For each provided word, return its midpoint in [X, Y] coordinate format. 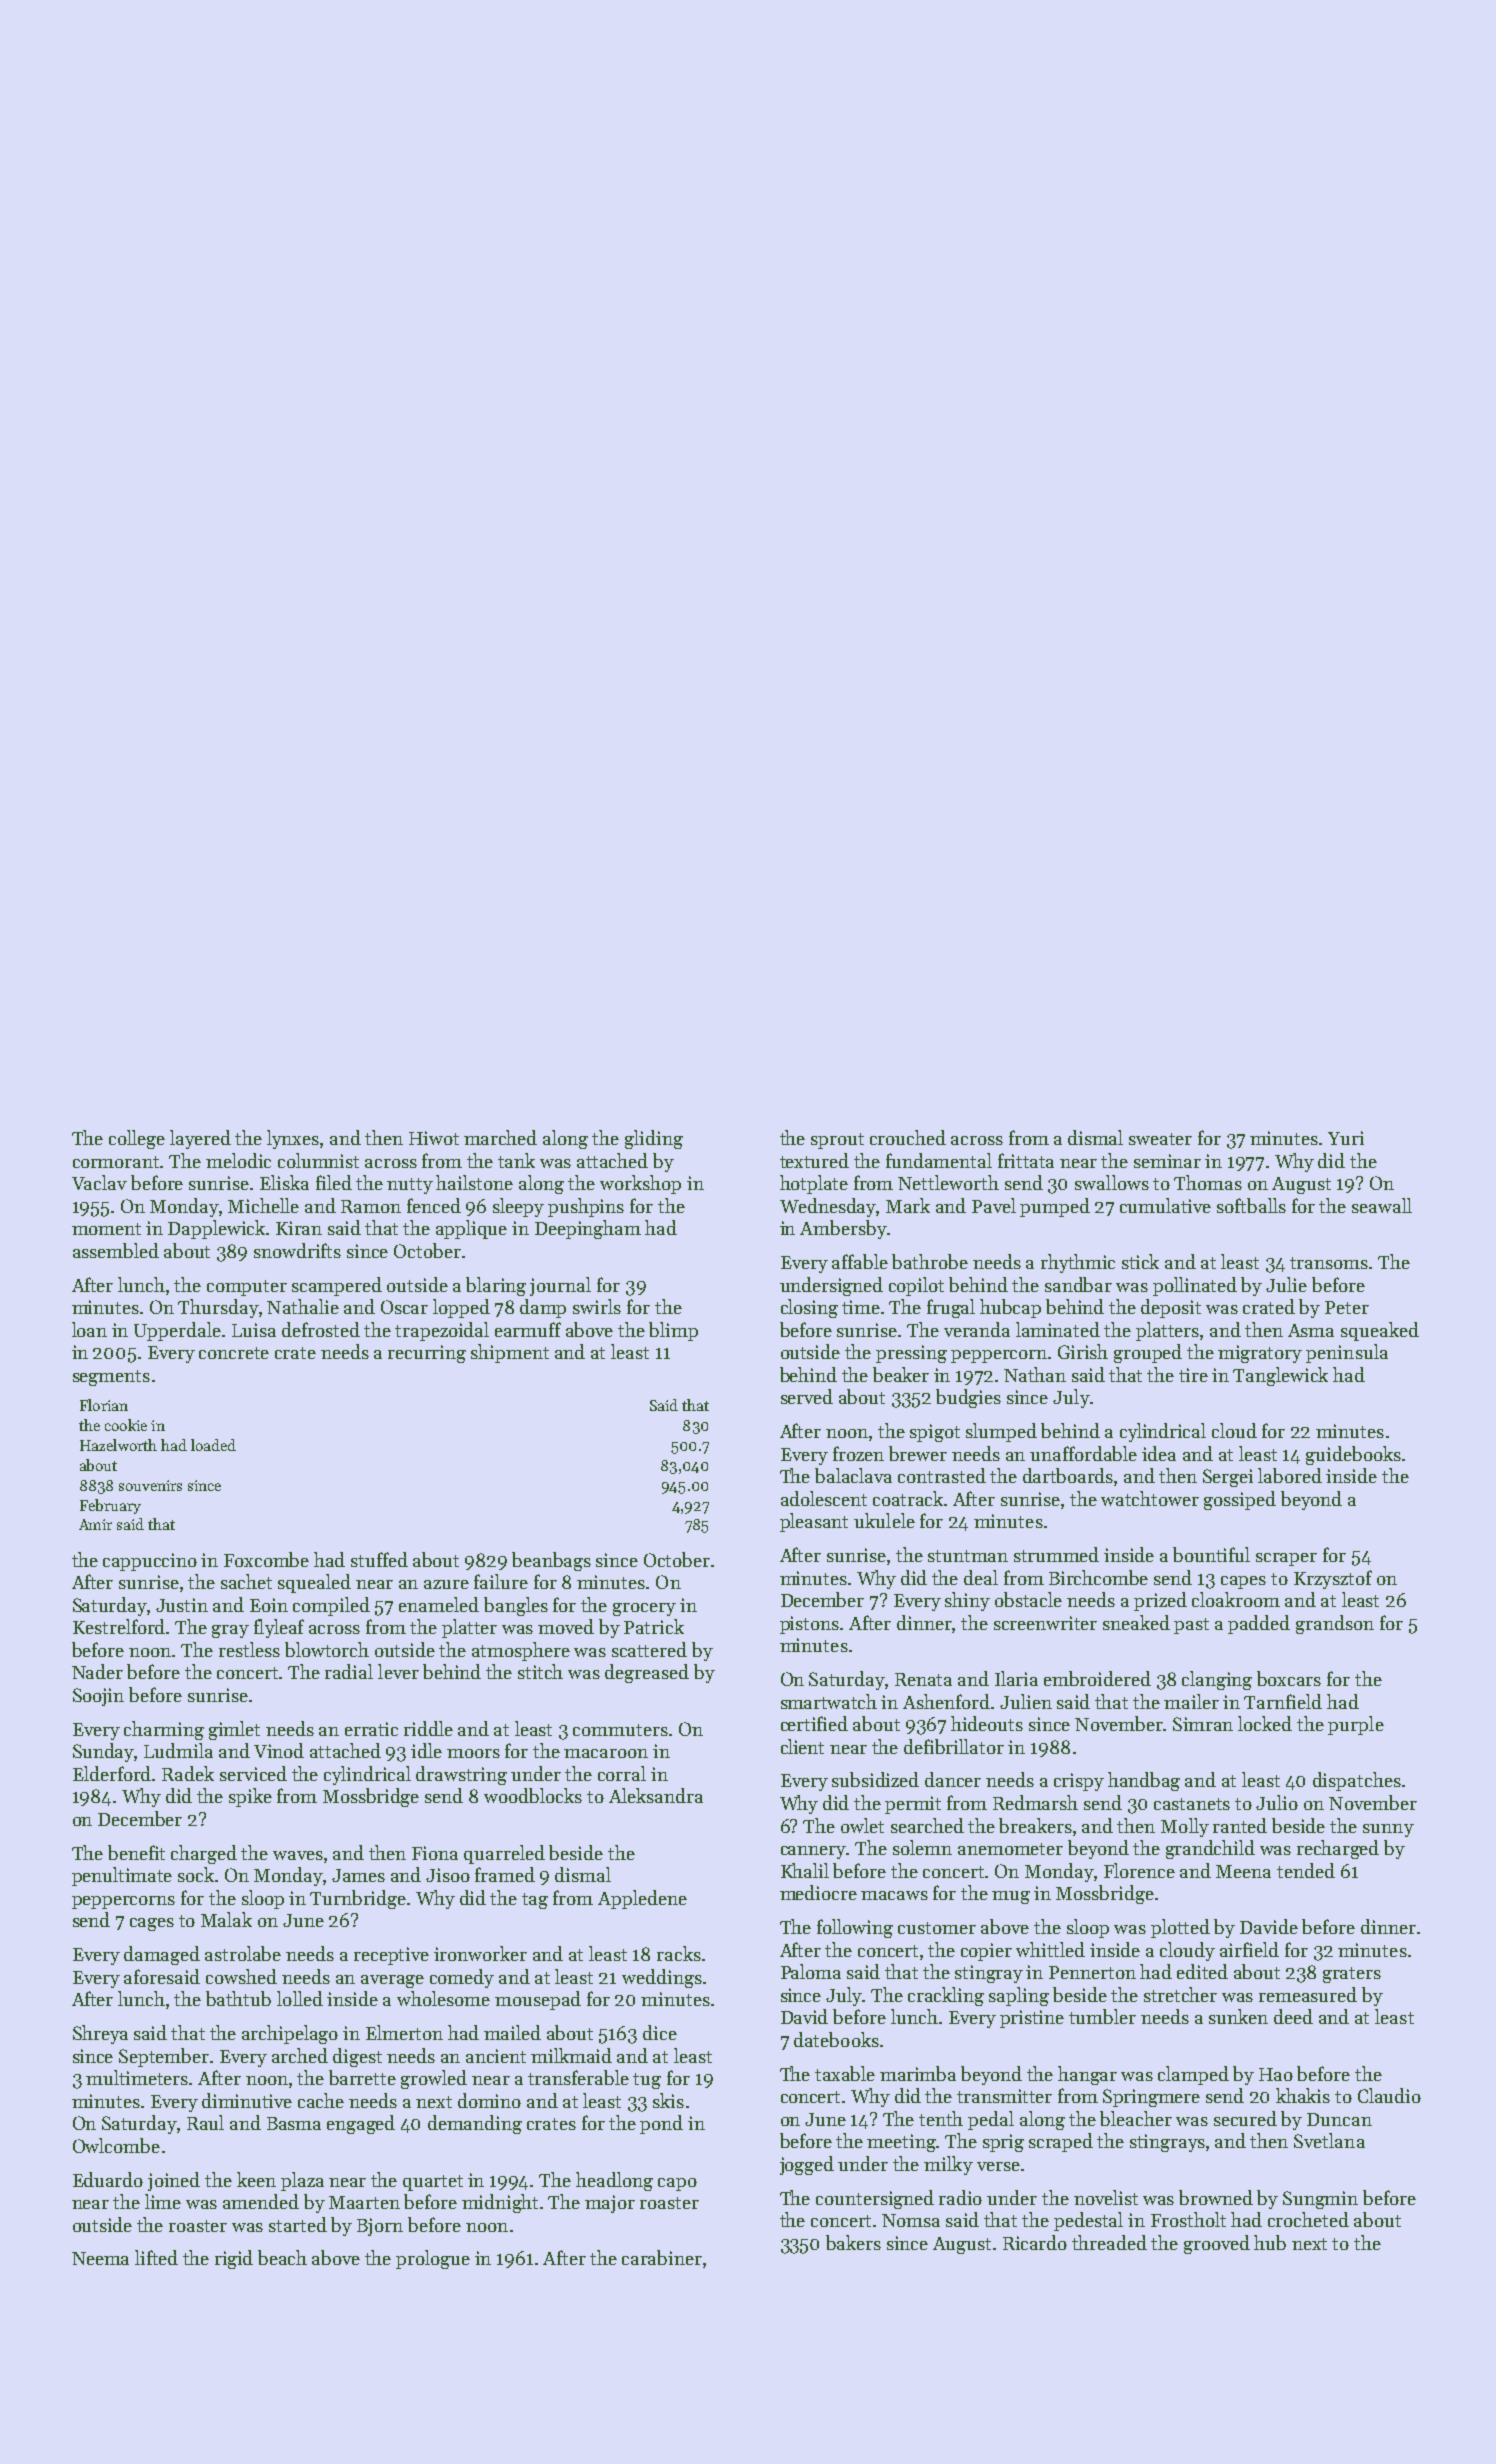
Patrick [654, 1626]
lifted [156, 2257]
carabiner [662, 2257]
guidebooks [1353, 1455]
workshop [640, 1184]
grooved [1217, 2244]
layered [200, 1139]
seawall [1382, 1205]
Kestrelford [120, 1626]
